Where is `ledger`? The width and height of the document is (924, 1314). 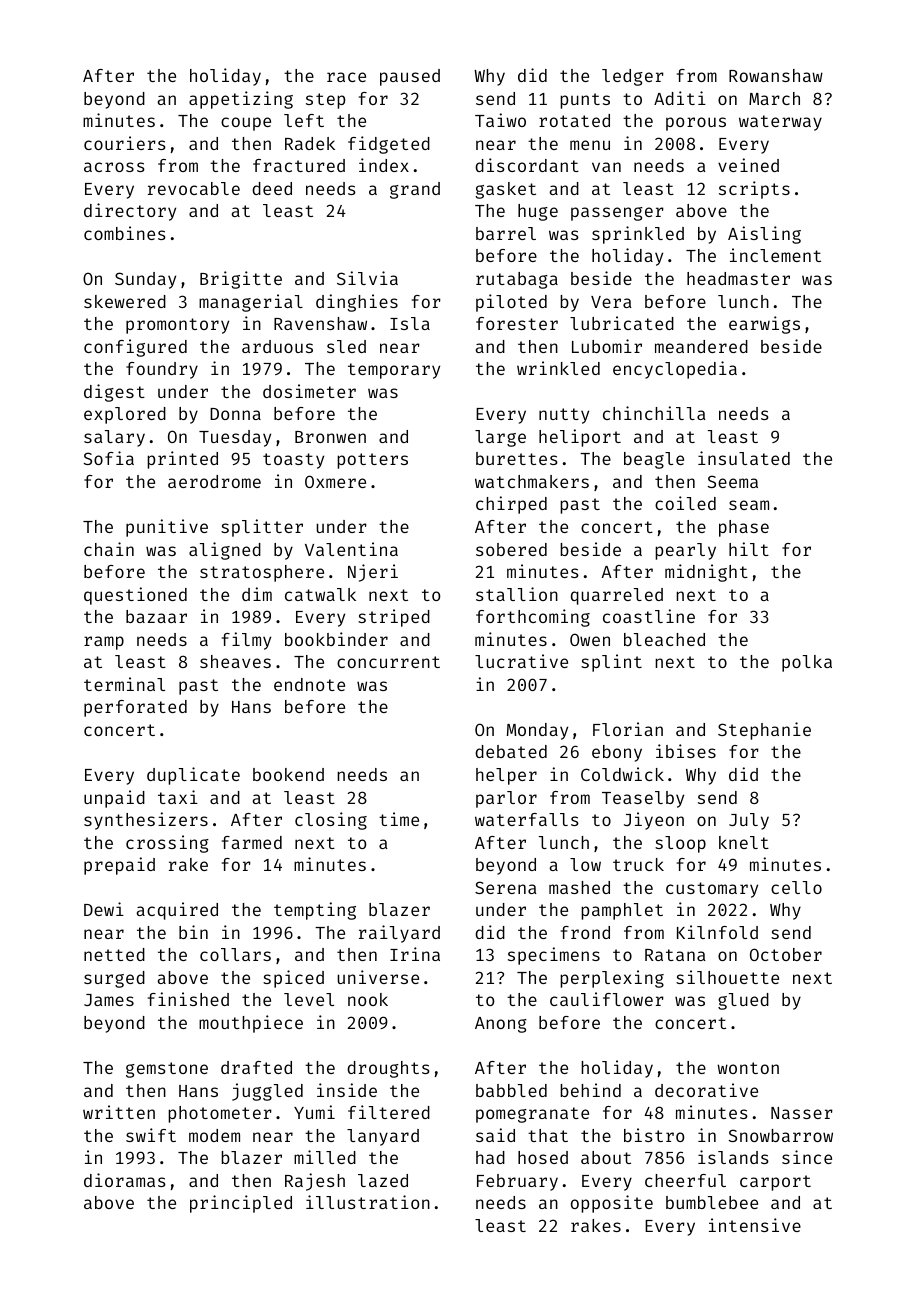
ledger is located at coordinates (633, 77).
